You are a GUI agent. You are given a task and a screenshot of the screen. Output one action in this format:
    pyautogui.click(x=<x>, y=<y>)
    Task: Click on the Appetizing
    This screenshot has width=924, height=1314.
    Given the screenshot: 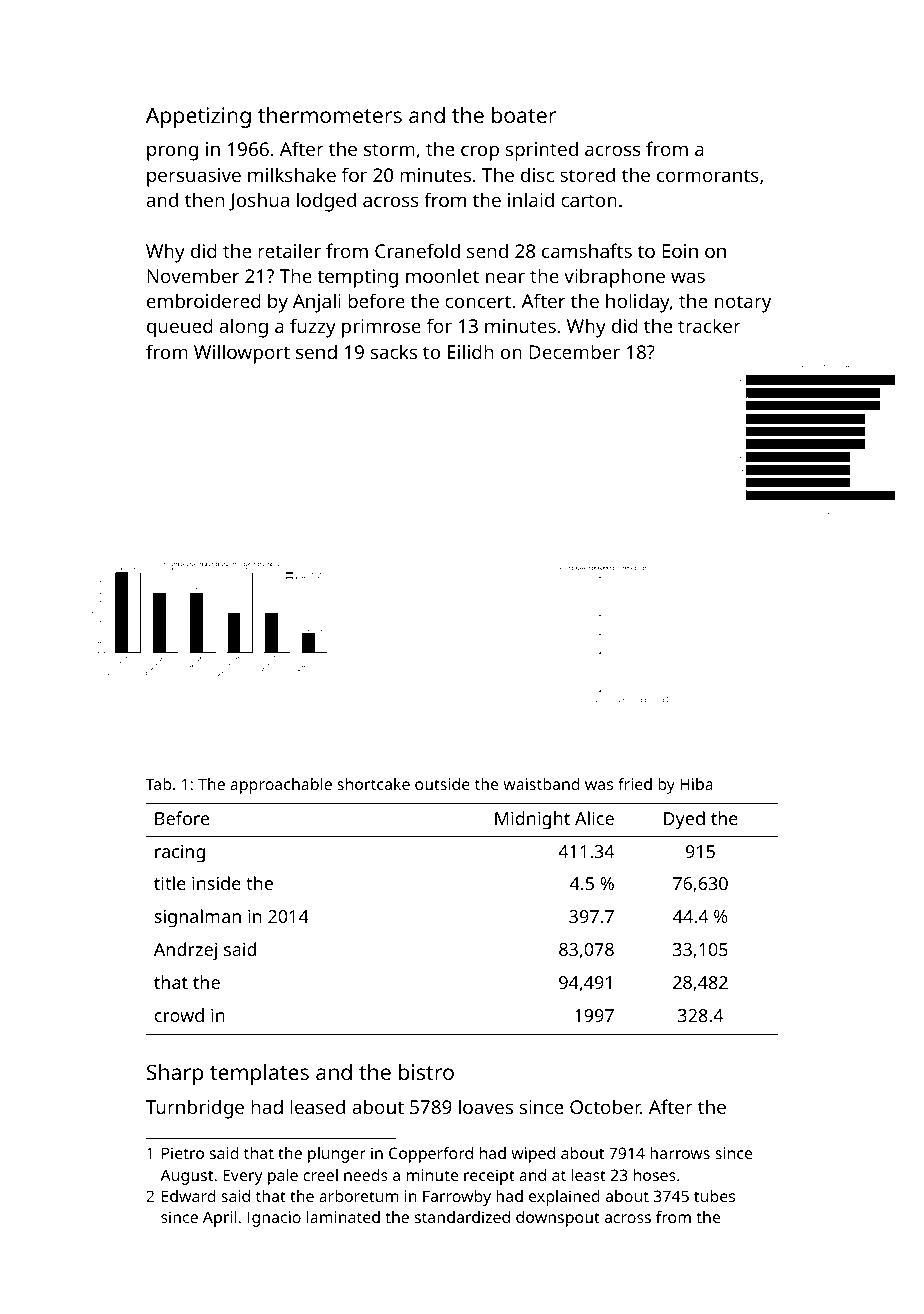 What is the action you would take?
    pyautogui.click(x=198, y=117)
